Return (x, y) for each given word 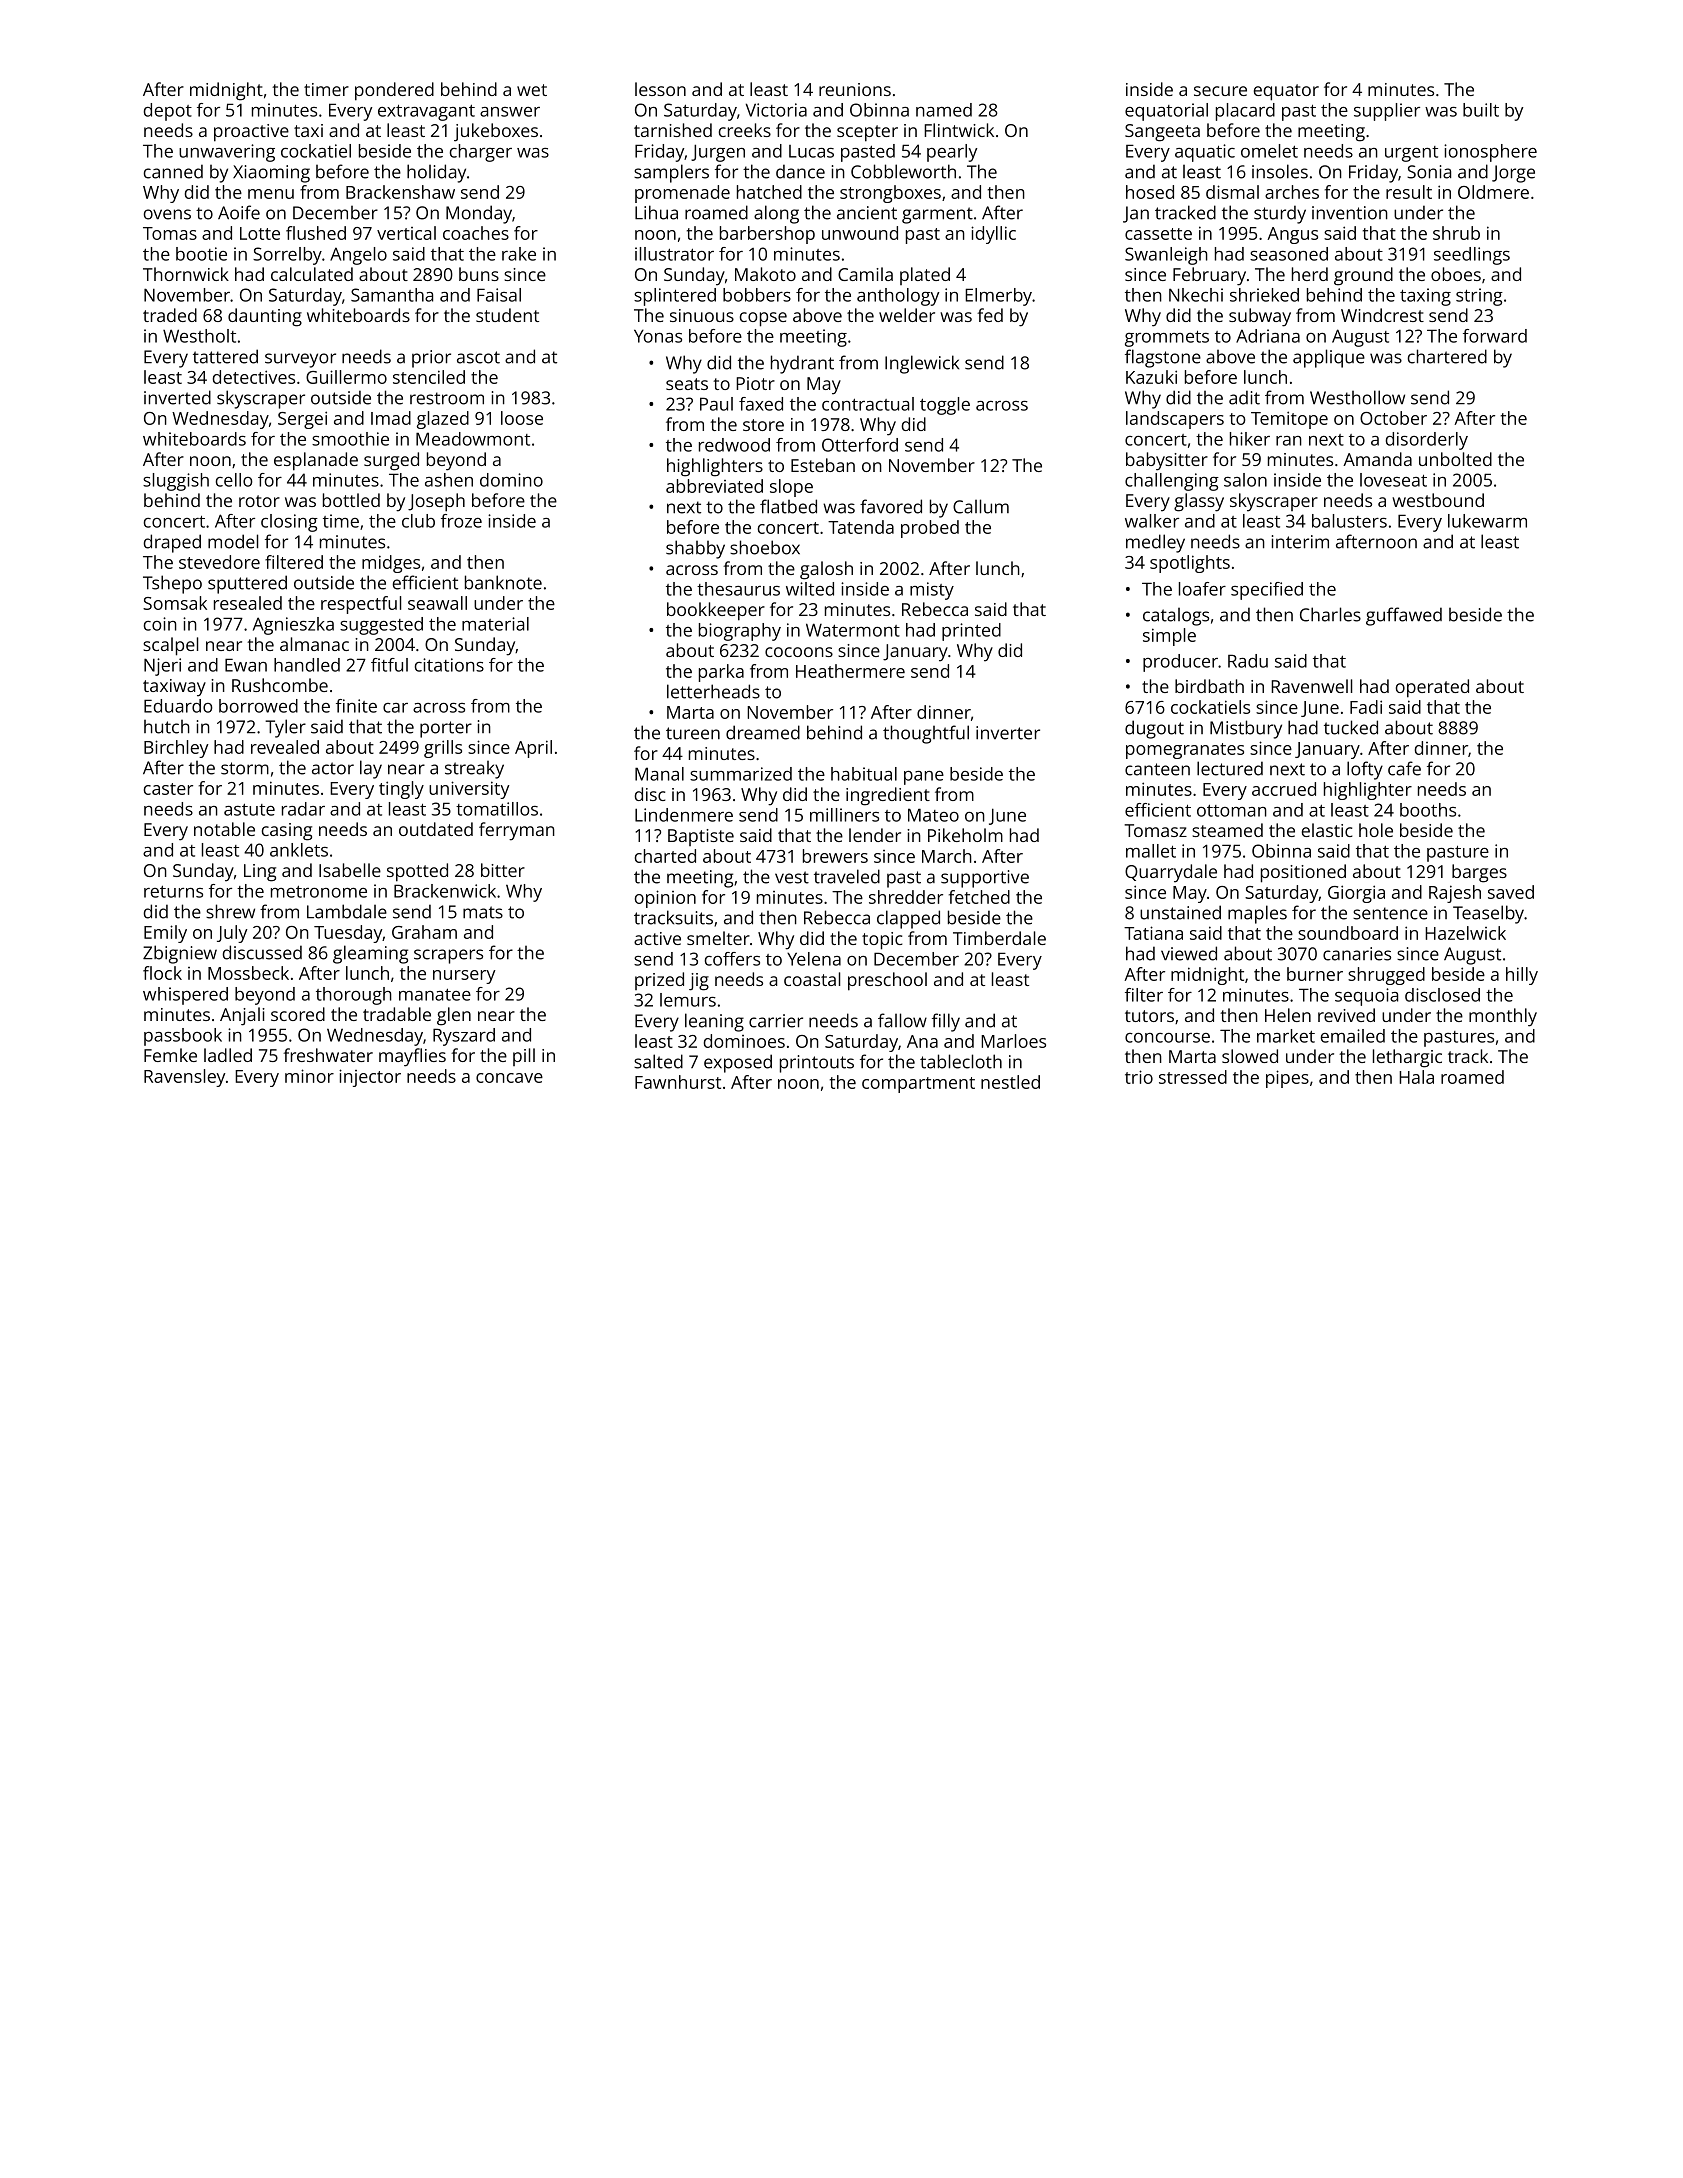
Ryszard (464, 1037)
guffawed (1404, 616)
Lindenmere (684, 815)
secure (1220, 91)
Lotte (260, 233)
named (944, 110)
